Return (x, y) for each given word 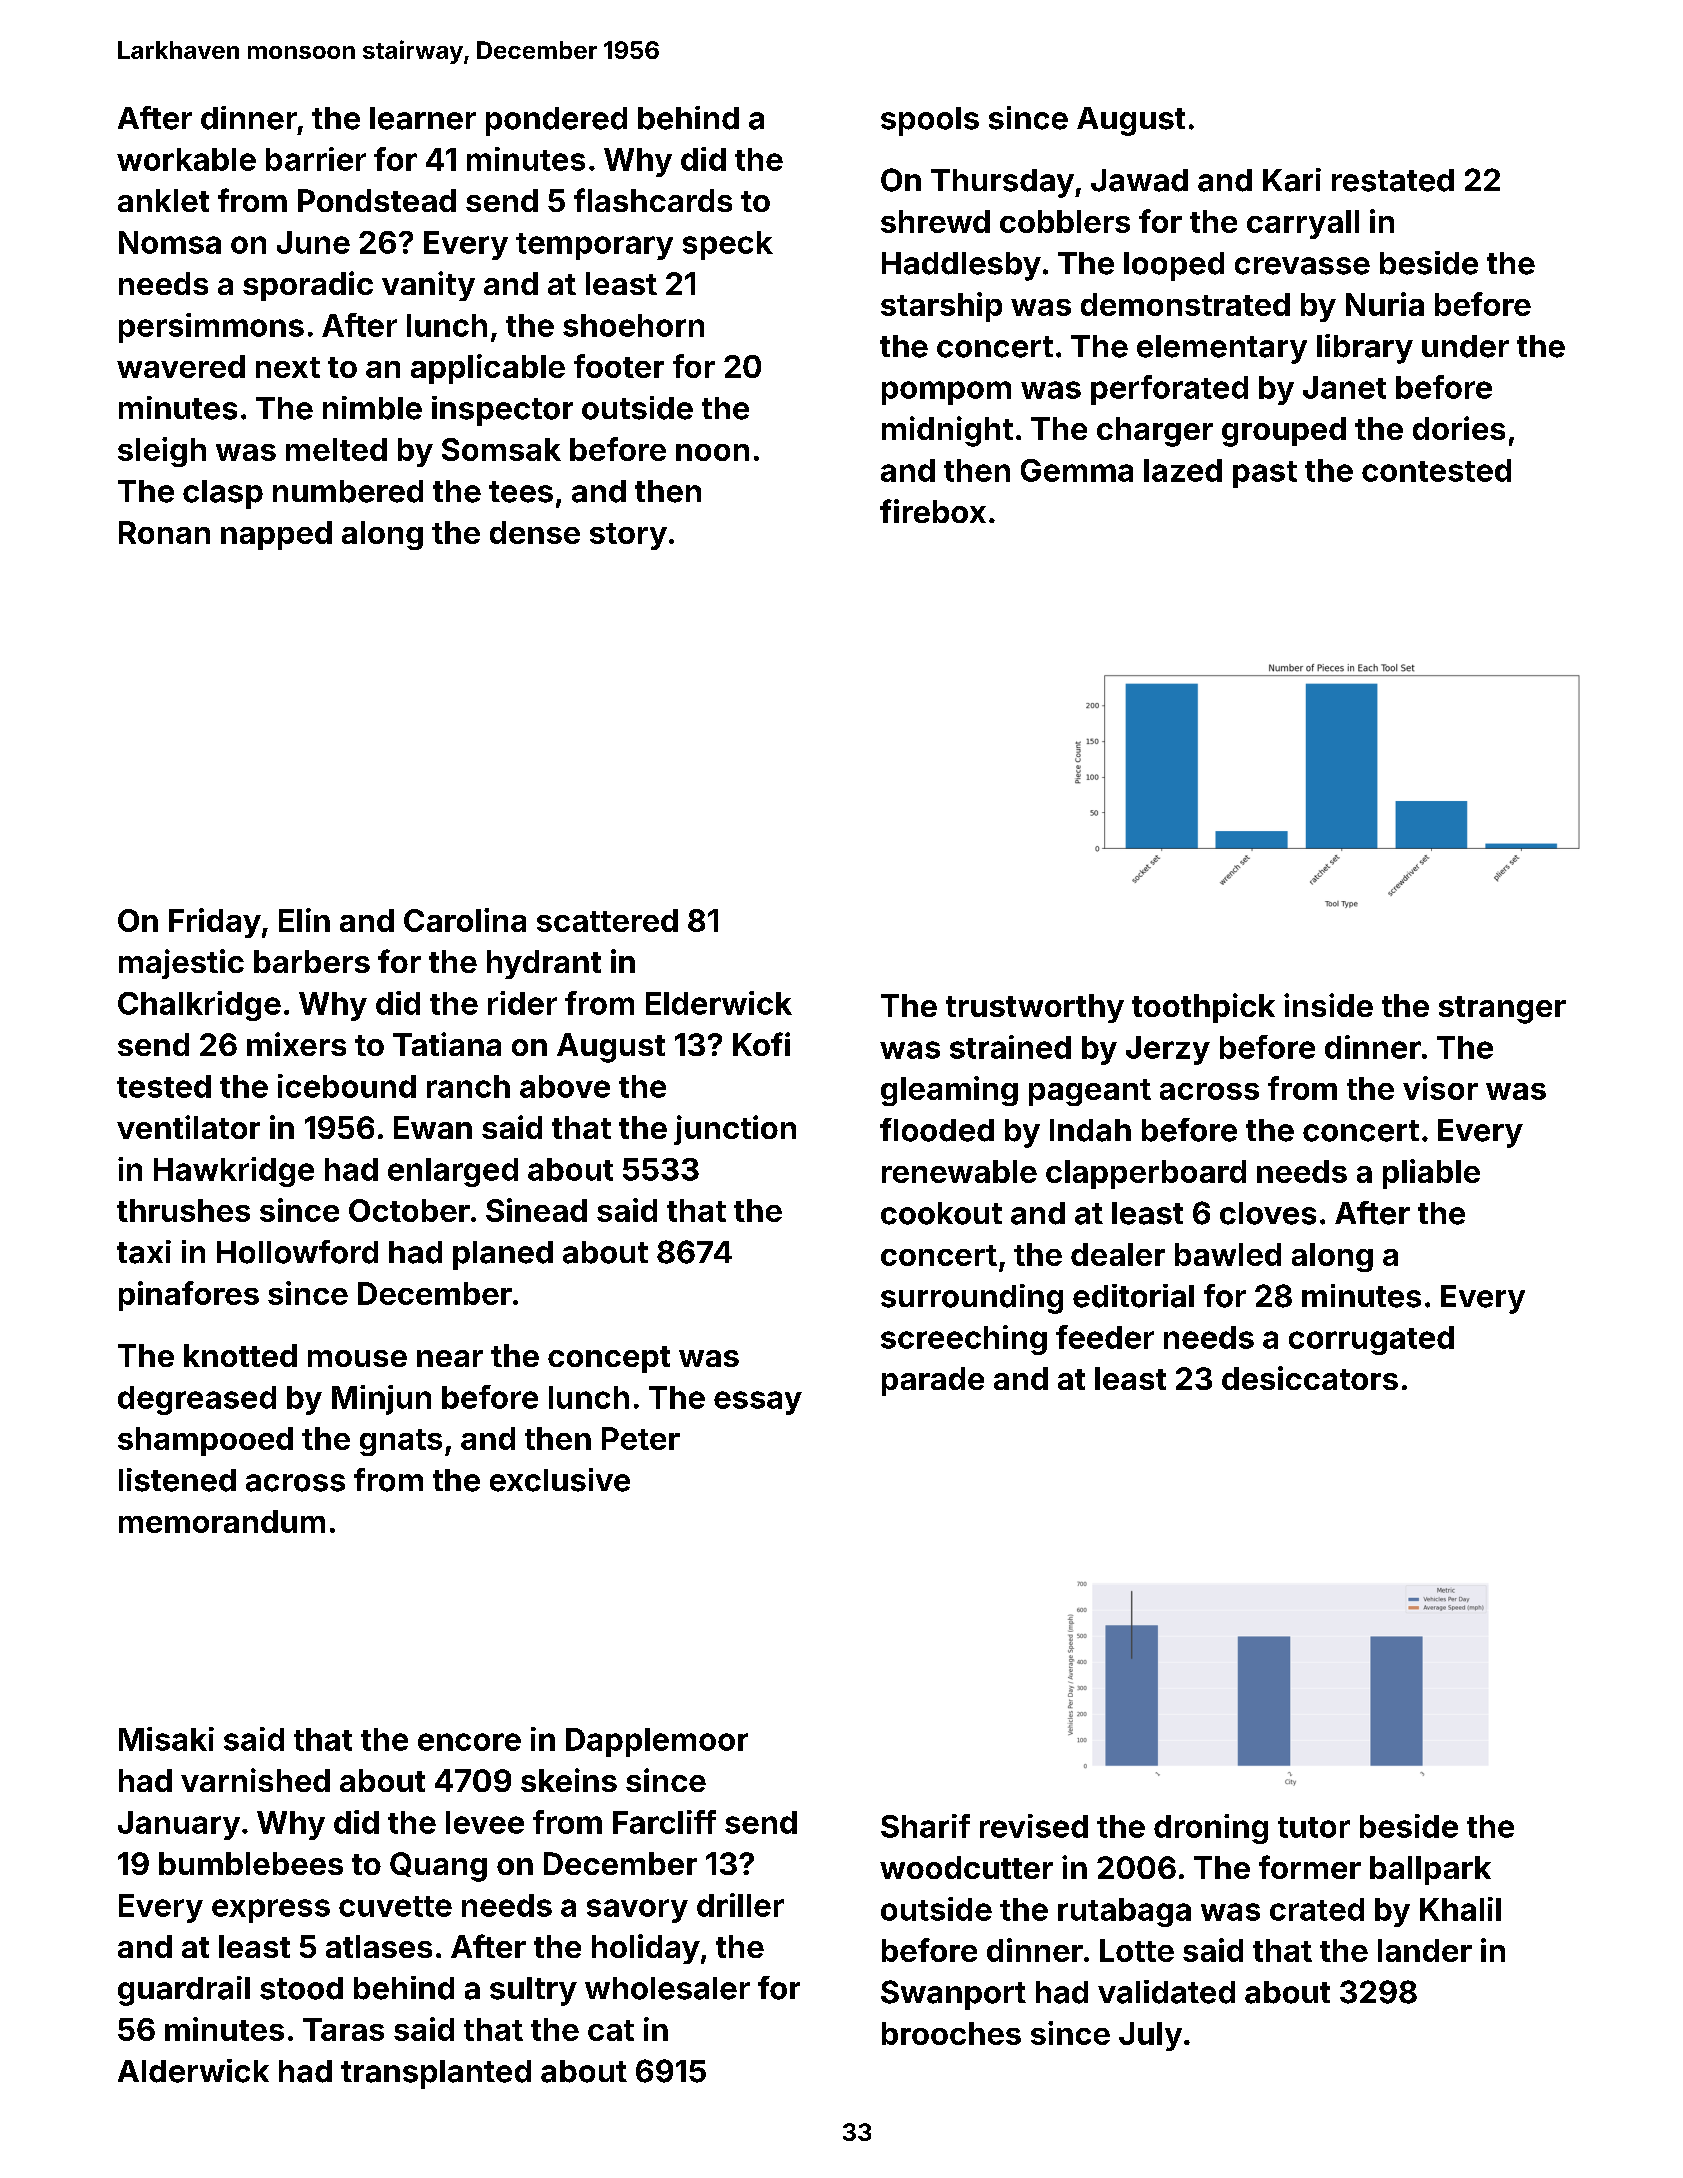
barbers (312, 961)
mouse (357, 1358)
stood (301, 1988)
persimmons (211, 328)
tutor (1314, 1827)
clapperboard (1146, 1174)
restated (1393, 180)
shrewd (935, 221)
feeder (1105, 1337)
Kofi (761, 1044)
